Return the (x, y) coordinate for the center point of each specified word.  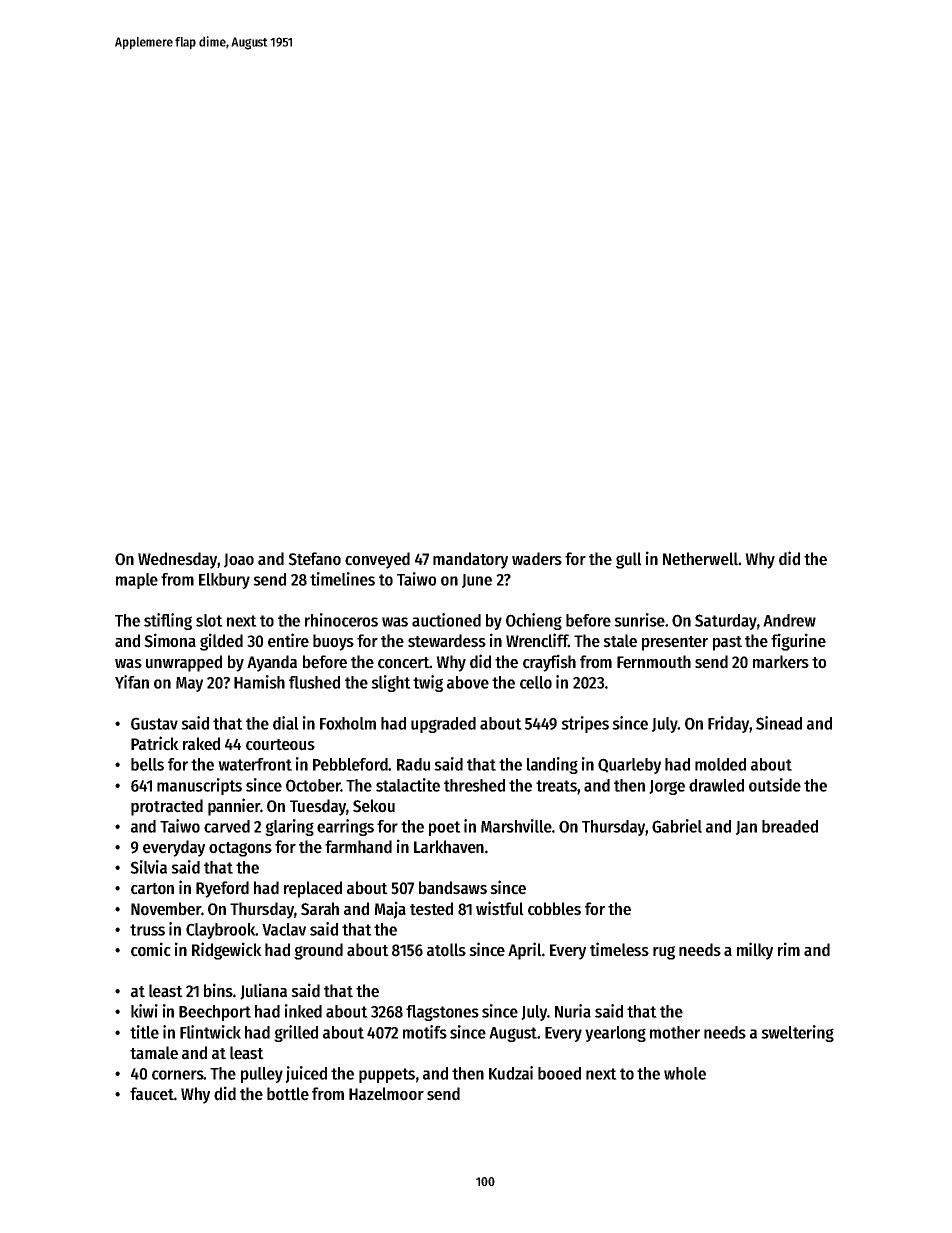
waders (537, 559)
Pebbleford (350, 764)
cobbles (554, 909)
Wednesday (177, 560)
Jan (746, 828)
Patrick (155, 743)
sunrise (639, 620)
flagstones (442, 1013)
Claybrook (220, 931)
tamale (154, 1053)
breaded (790, 826)
